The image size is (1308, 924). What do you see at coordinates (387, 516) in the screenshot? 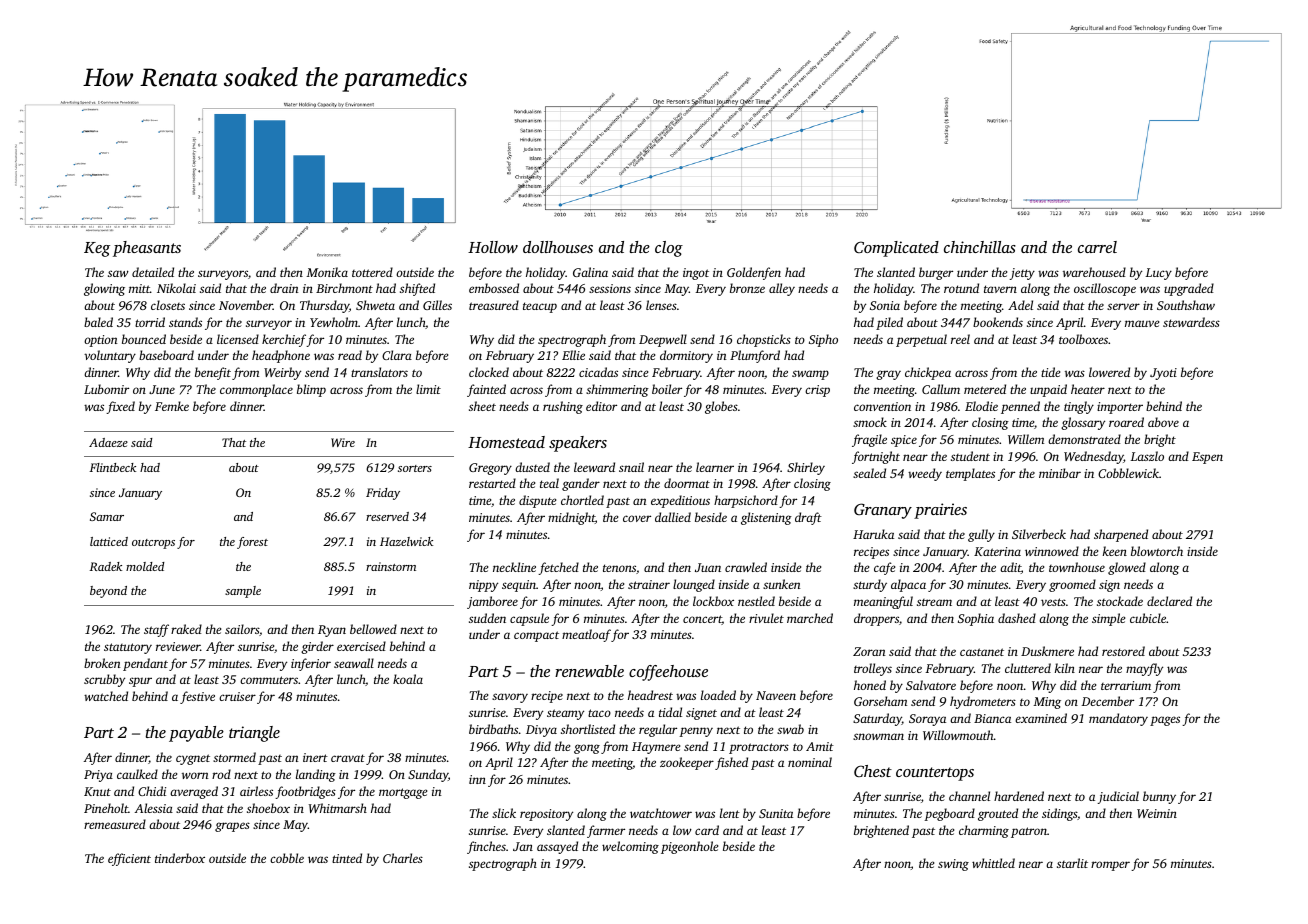
I see `reserved` at bounding box center [387, 516].
